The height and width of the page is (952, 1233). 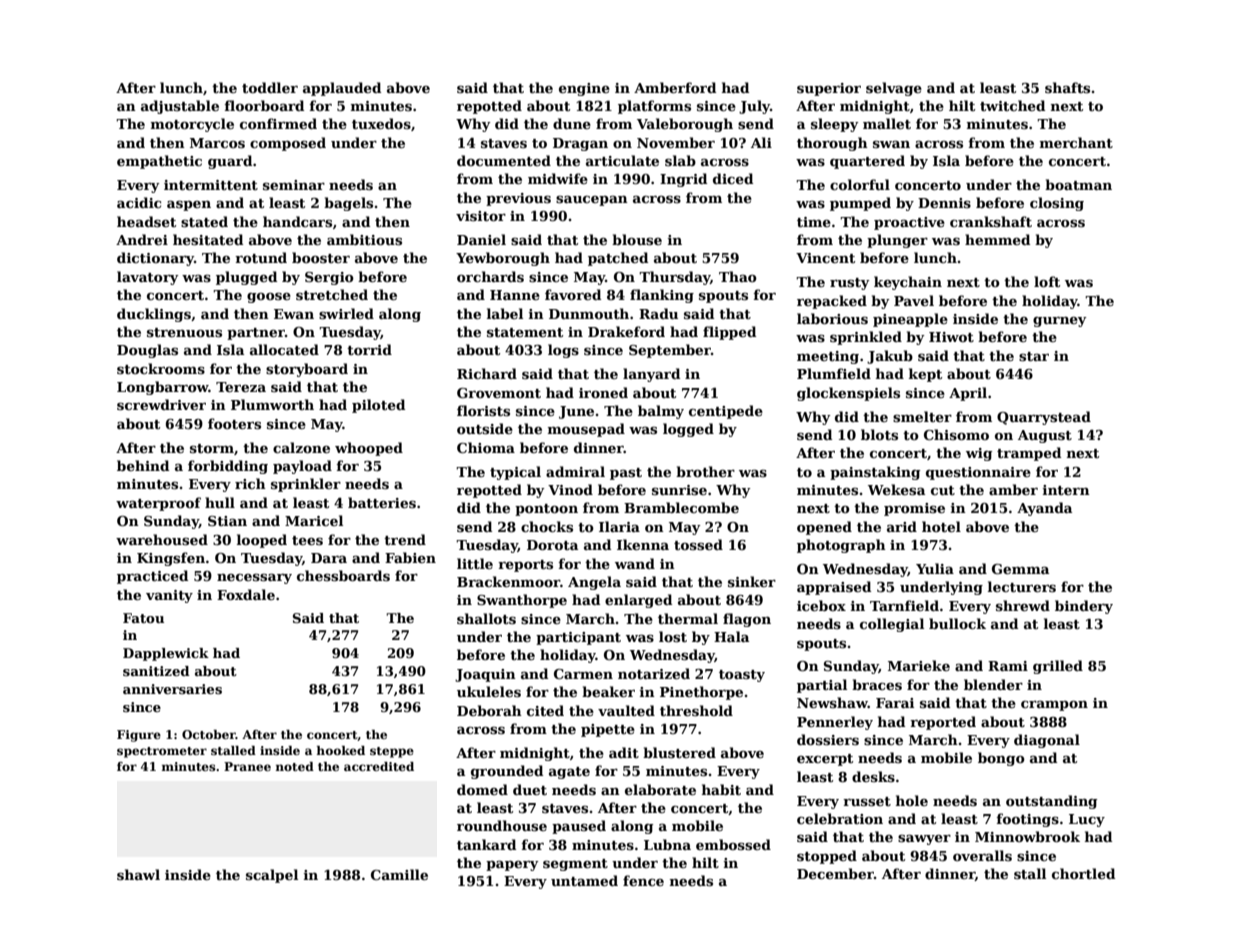 I want to click on label, so click(x=505, y=313).
